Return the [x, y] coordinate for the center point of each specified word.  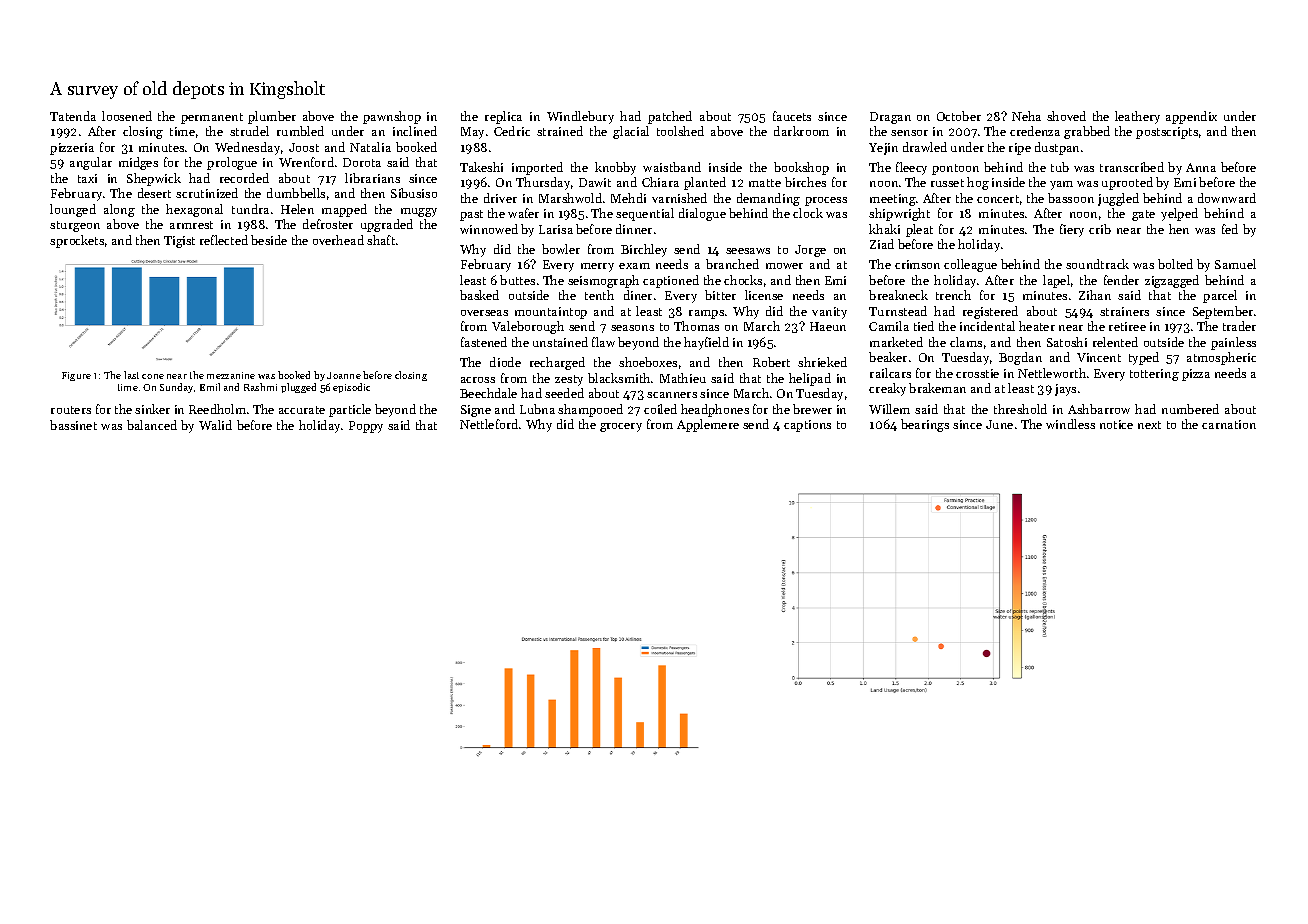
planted [705, 183]
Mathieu [683, 378]
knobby [615, 168]
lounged [73, 210]
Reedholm [217, 409]
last [131, 375]
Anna [1201, 167]
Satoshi [1067, 342]
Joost [304, 147]
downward [1227, 198]
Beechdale [488, 393]
